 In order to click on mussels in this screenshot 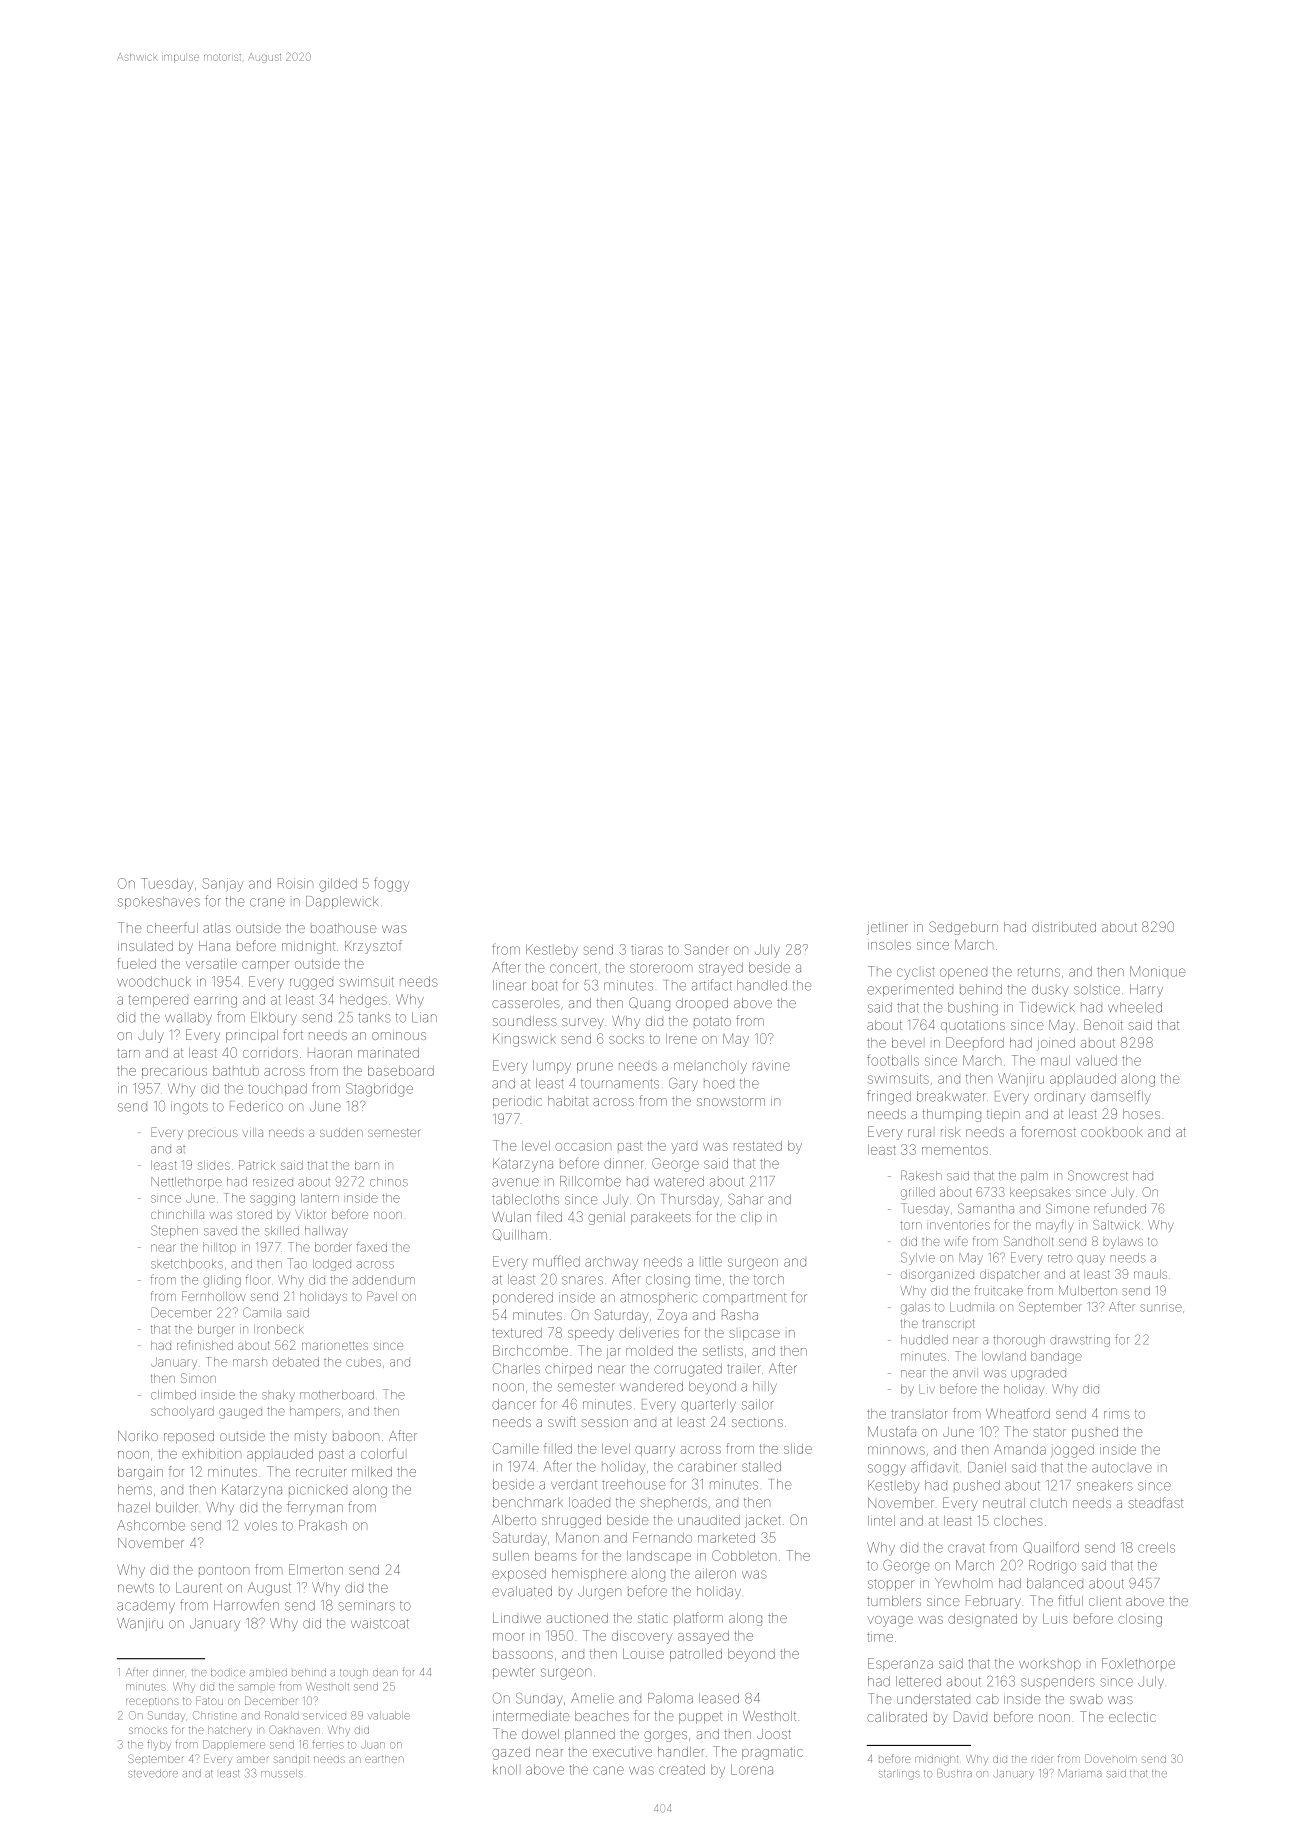, I will do `click(282, 1773)`.
